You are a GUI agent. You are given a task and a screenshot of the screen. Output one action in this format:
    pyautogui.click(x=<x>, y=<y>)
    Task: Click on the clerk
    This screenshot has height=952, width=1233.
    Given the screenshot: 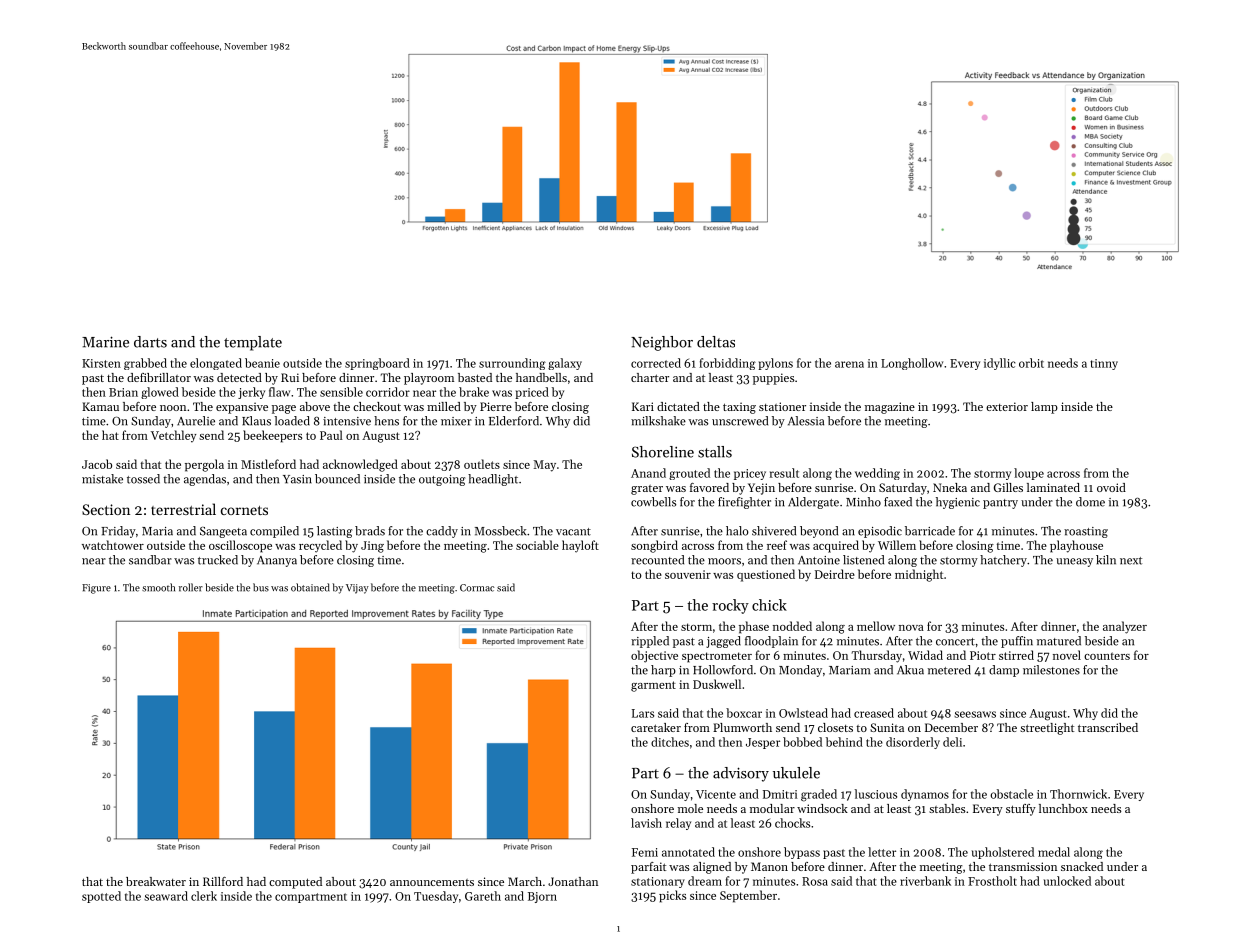 What is the action you would take?
    pyautogui.click(x=204, y=896)
